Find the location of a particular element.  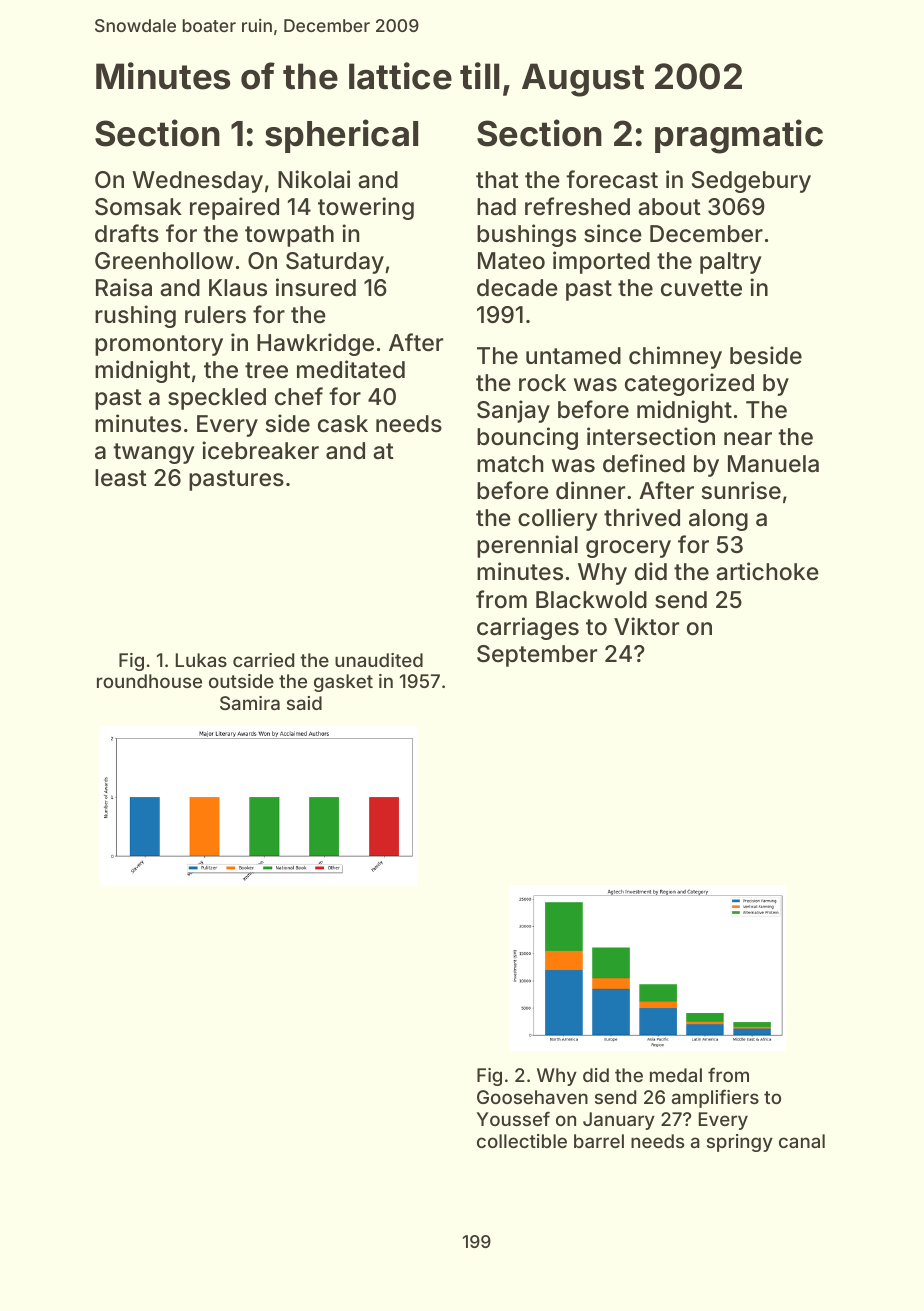

Youssef is located at coordinates (513, 1118).
